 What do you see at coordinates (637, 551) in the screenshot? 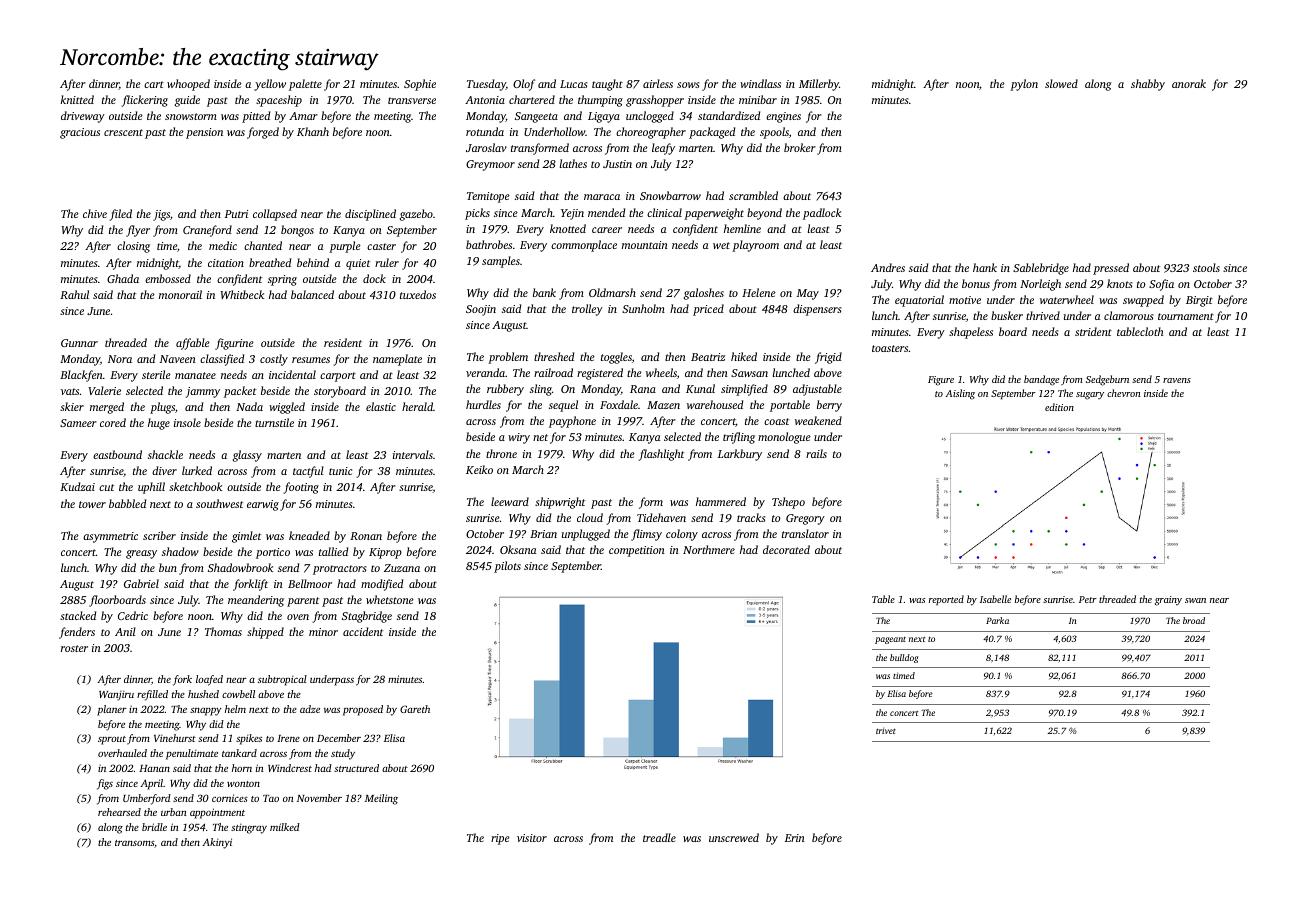
I see `competition` at bounding box center [637, 551].
